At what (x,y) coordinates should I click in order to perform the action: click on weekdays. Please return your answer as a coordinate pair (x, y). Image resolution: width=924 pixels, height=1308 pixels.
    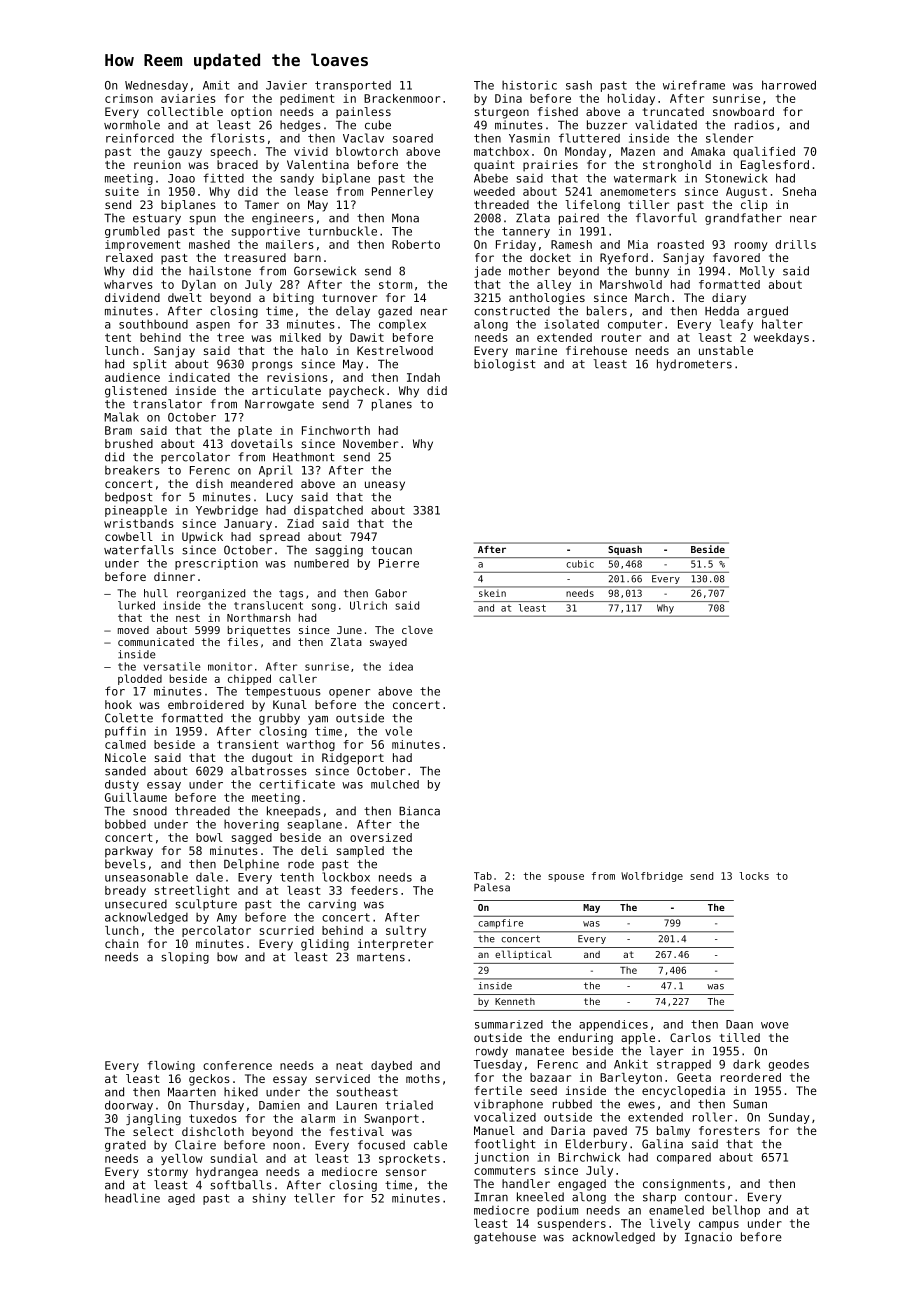
    Looking at the image, I should click on (781, 338).
